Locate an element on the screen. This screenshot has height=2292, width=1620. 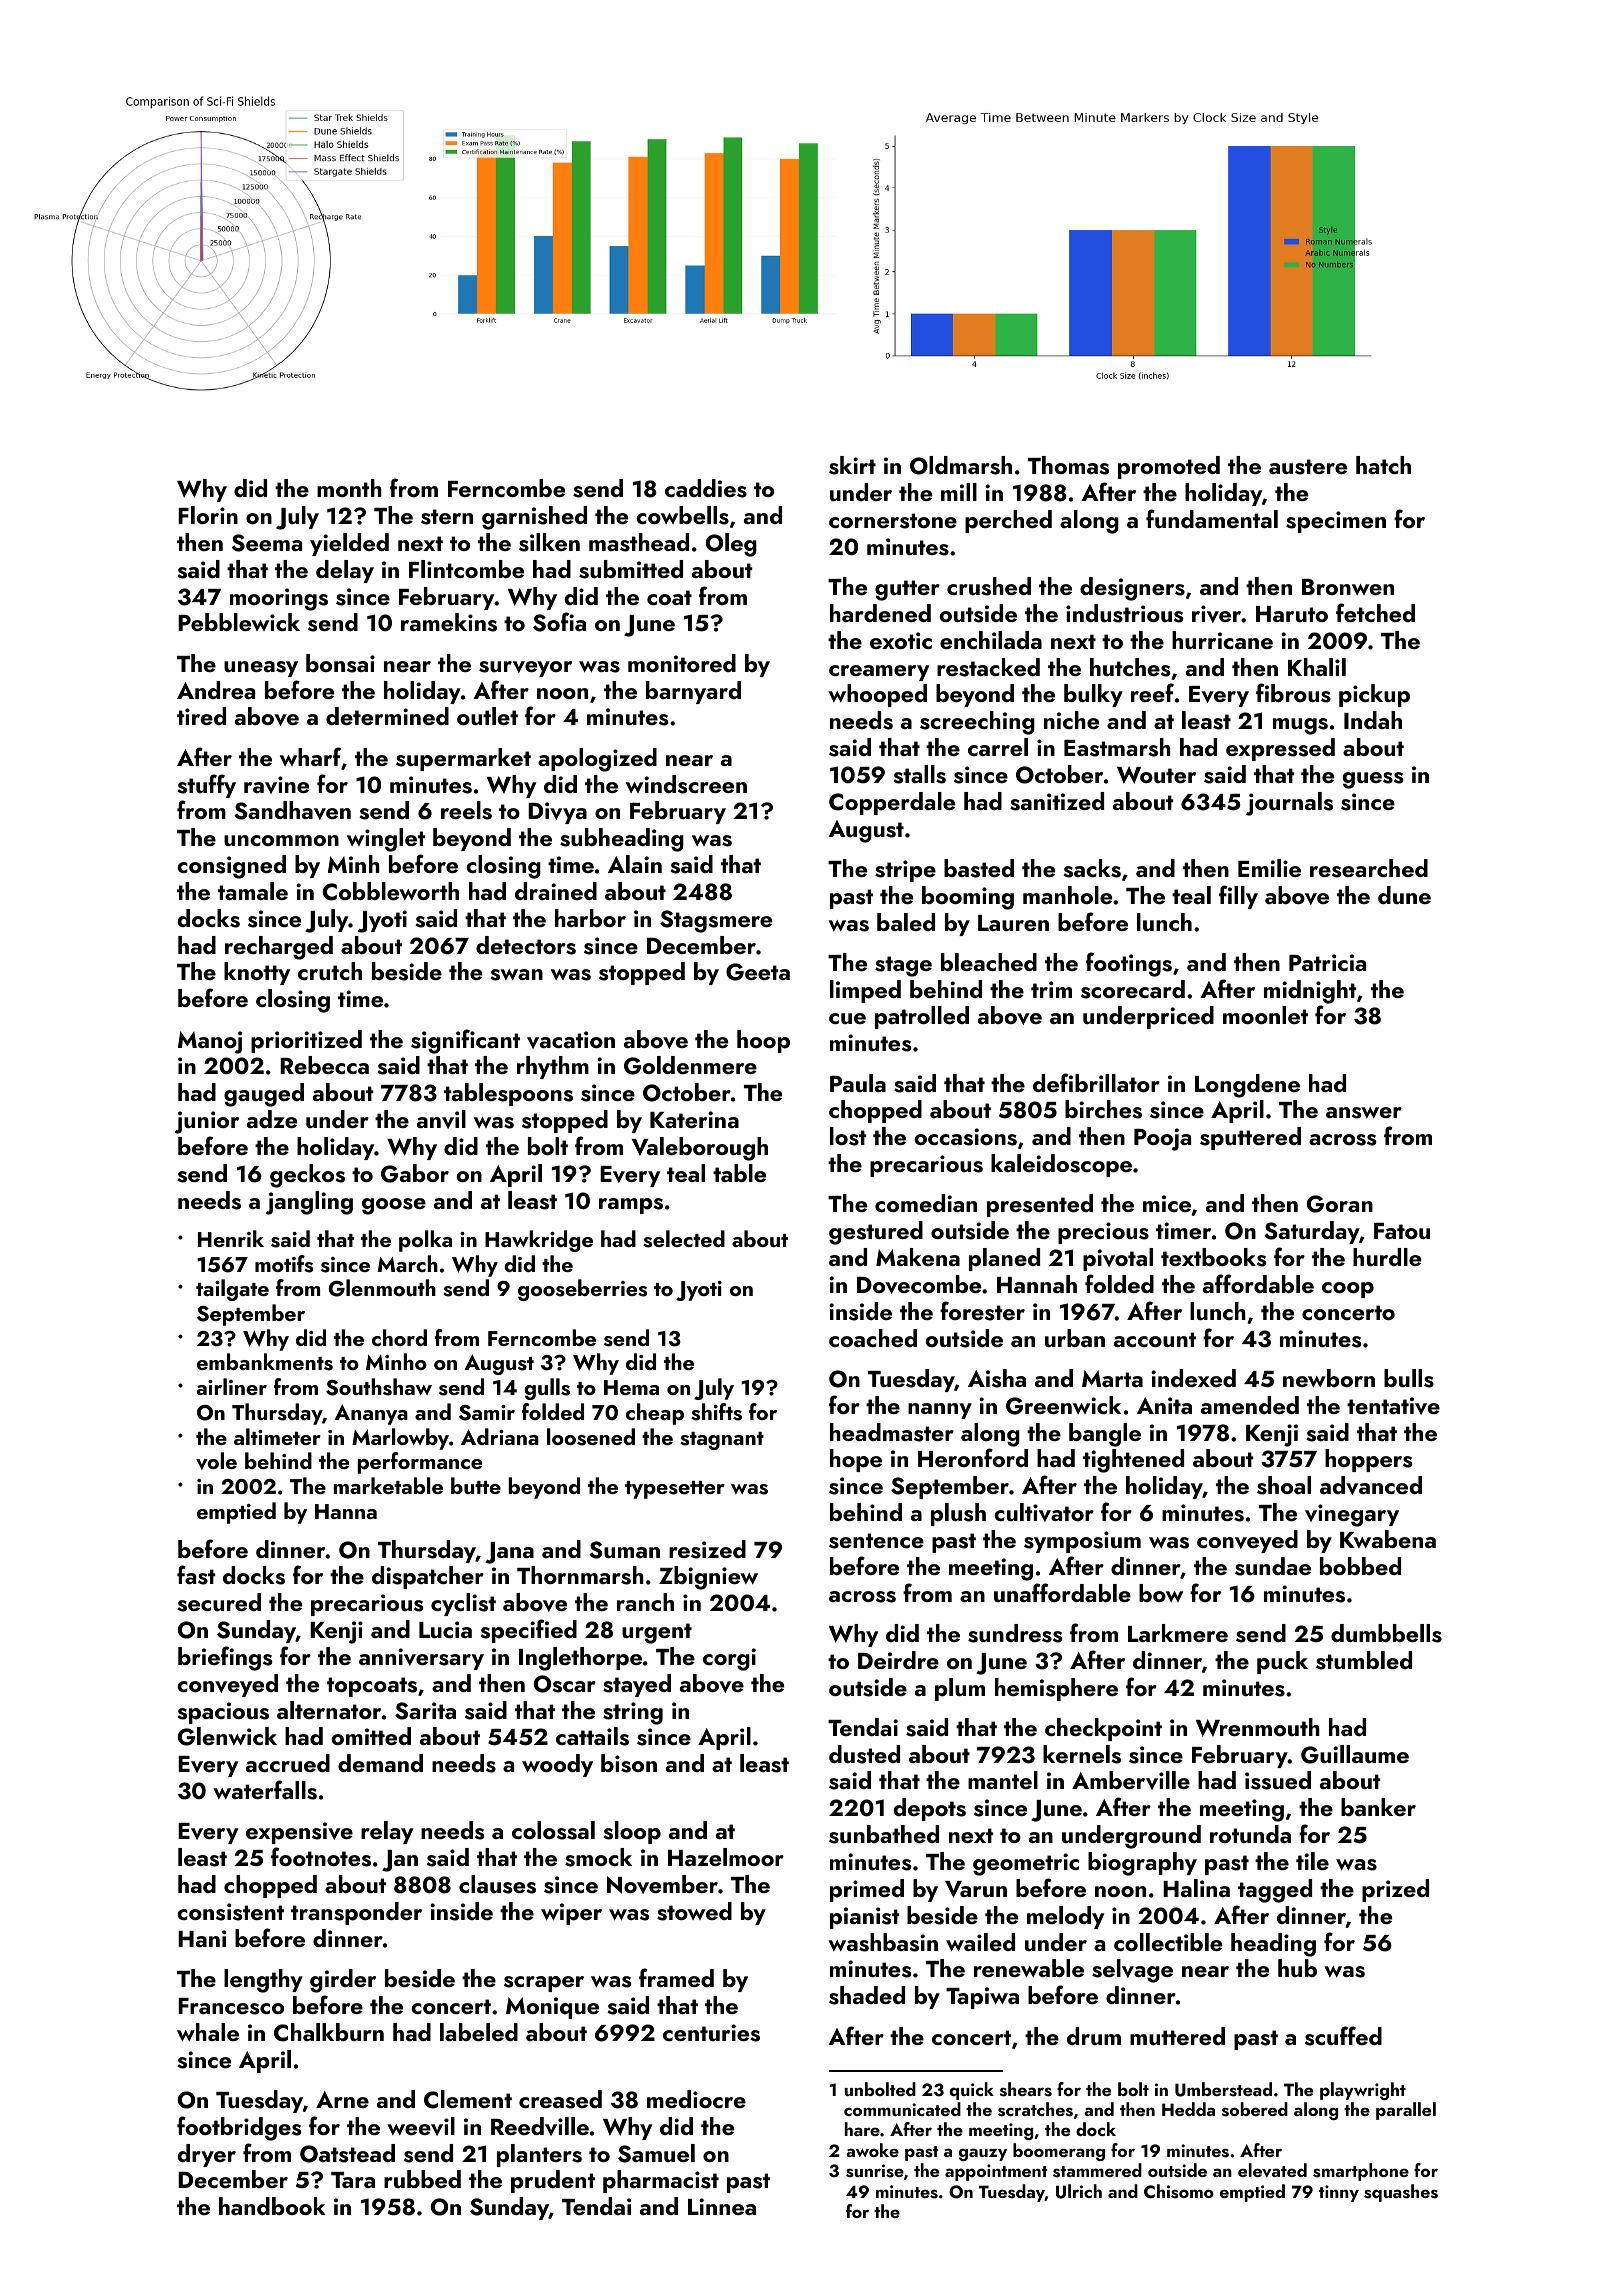
Umberstead is located at coordinates (1223, 2089).
